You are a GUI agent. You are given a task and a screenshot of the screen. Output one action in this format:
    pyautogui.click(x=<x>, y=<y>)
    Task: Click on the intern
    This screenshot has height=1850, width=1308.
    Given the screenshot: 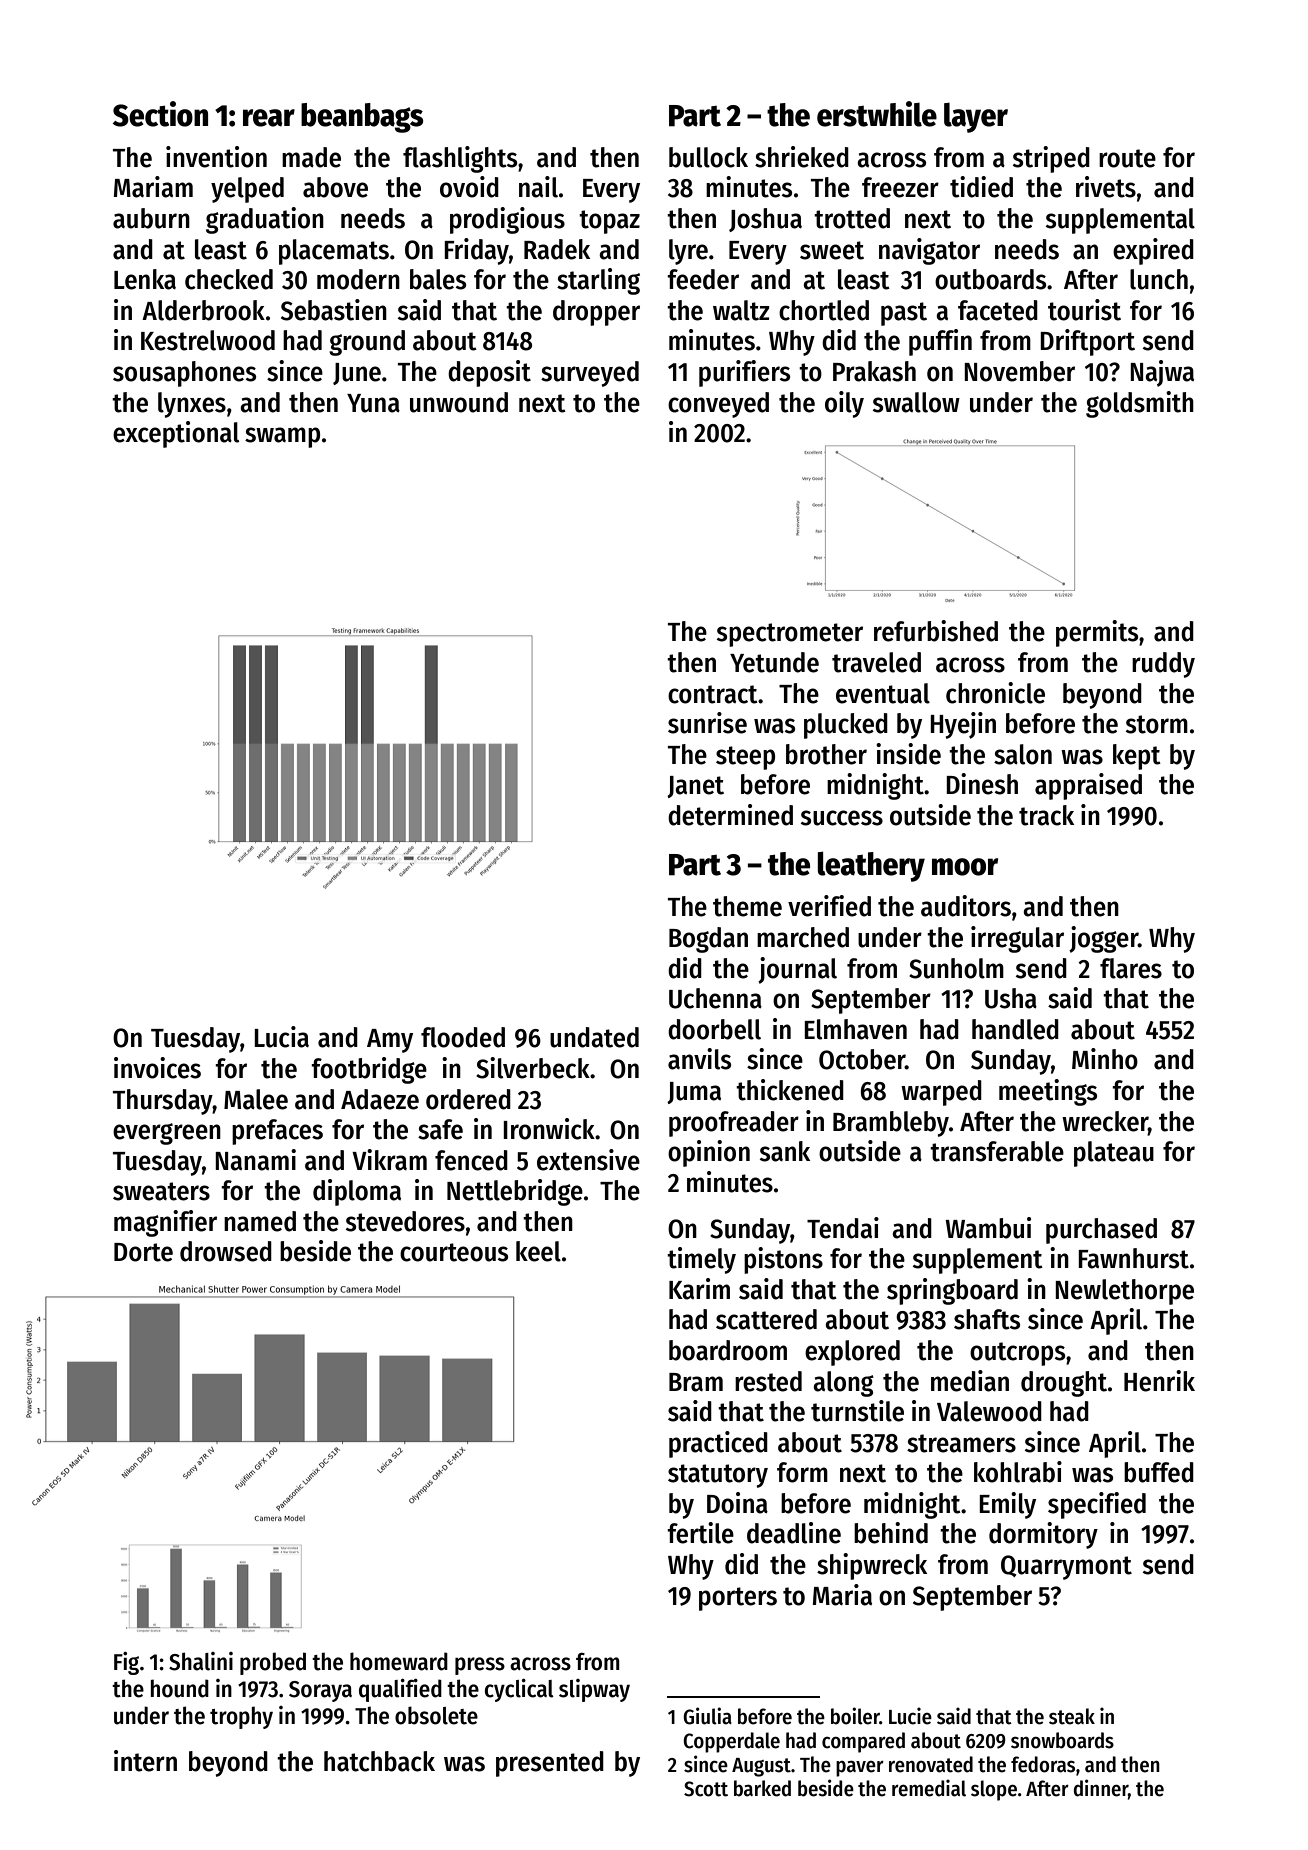 What is the action you would take?
    pyautogui.click(x=145, y=1761)
